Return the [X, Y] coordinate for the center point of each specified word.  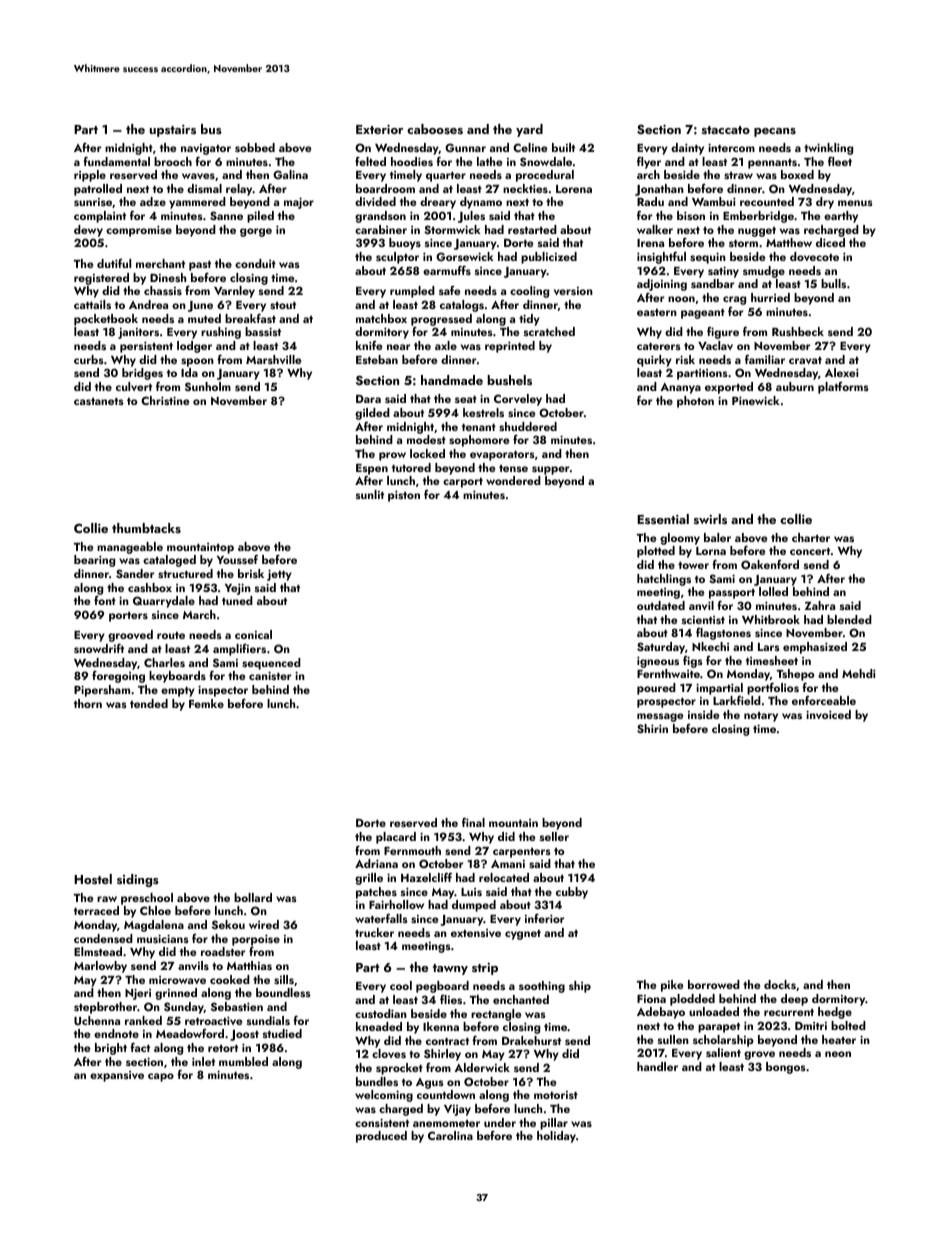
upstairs [173, 131]
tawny [450, 969]
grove [759, 1055]
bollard [253, 897]
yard [529, 130]
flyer [649, 162]
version [573, 291]
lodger [194, 347]
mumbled [243, 1061]
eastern [657, 312]
